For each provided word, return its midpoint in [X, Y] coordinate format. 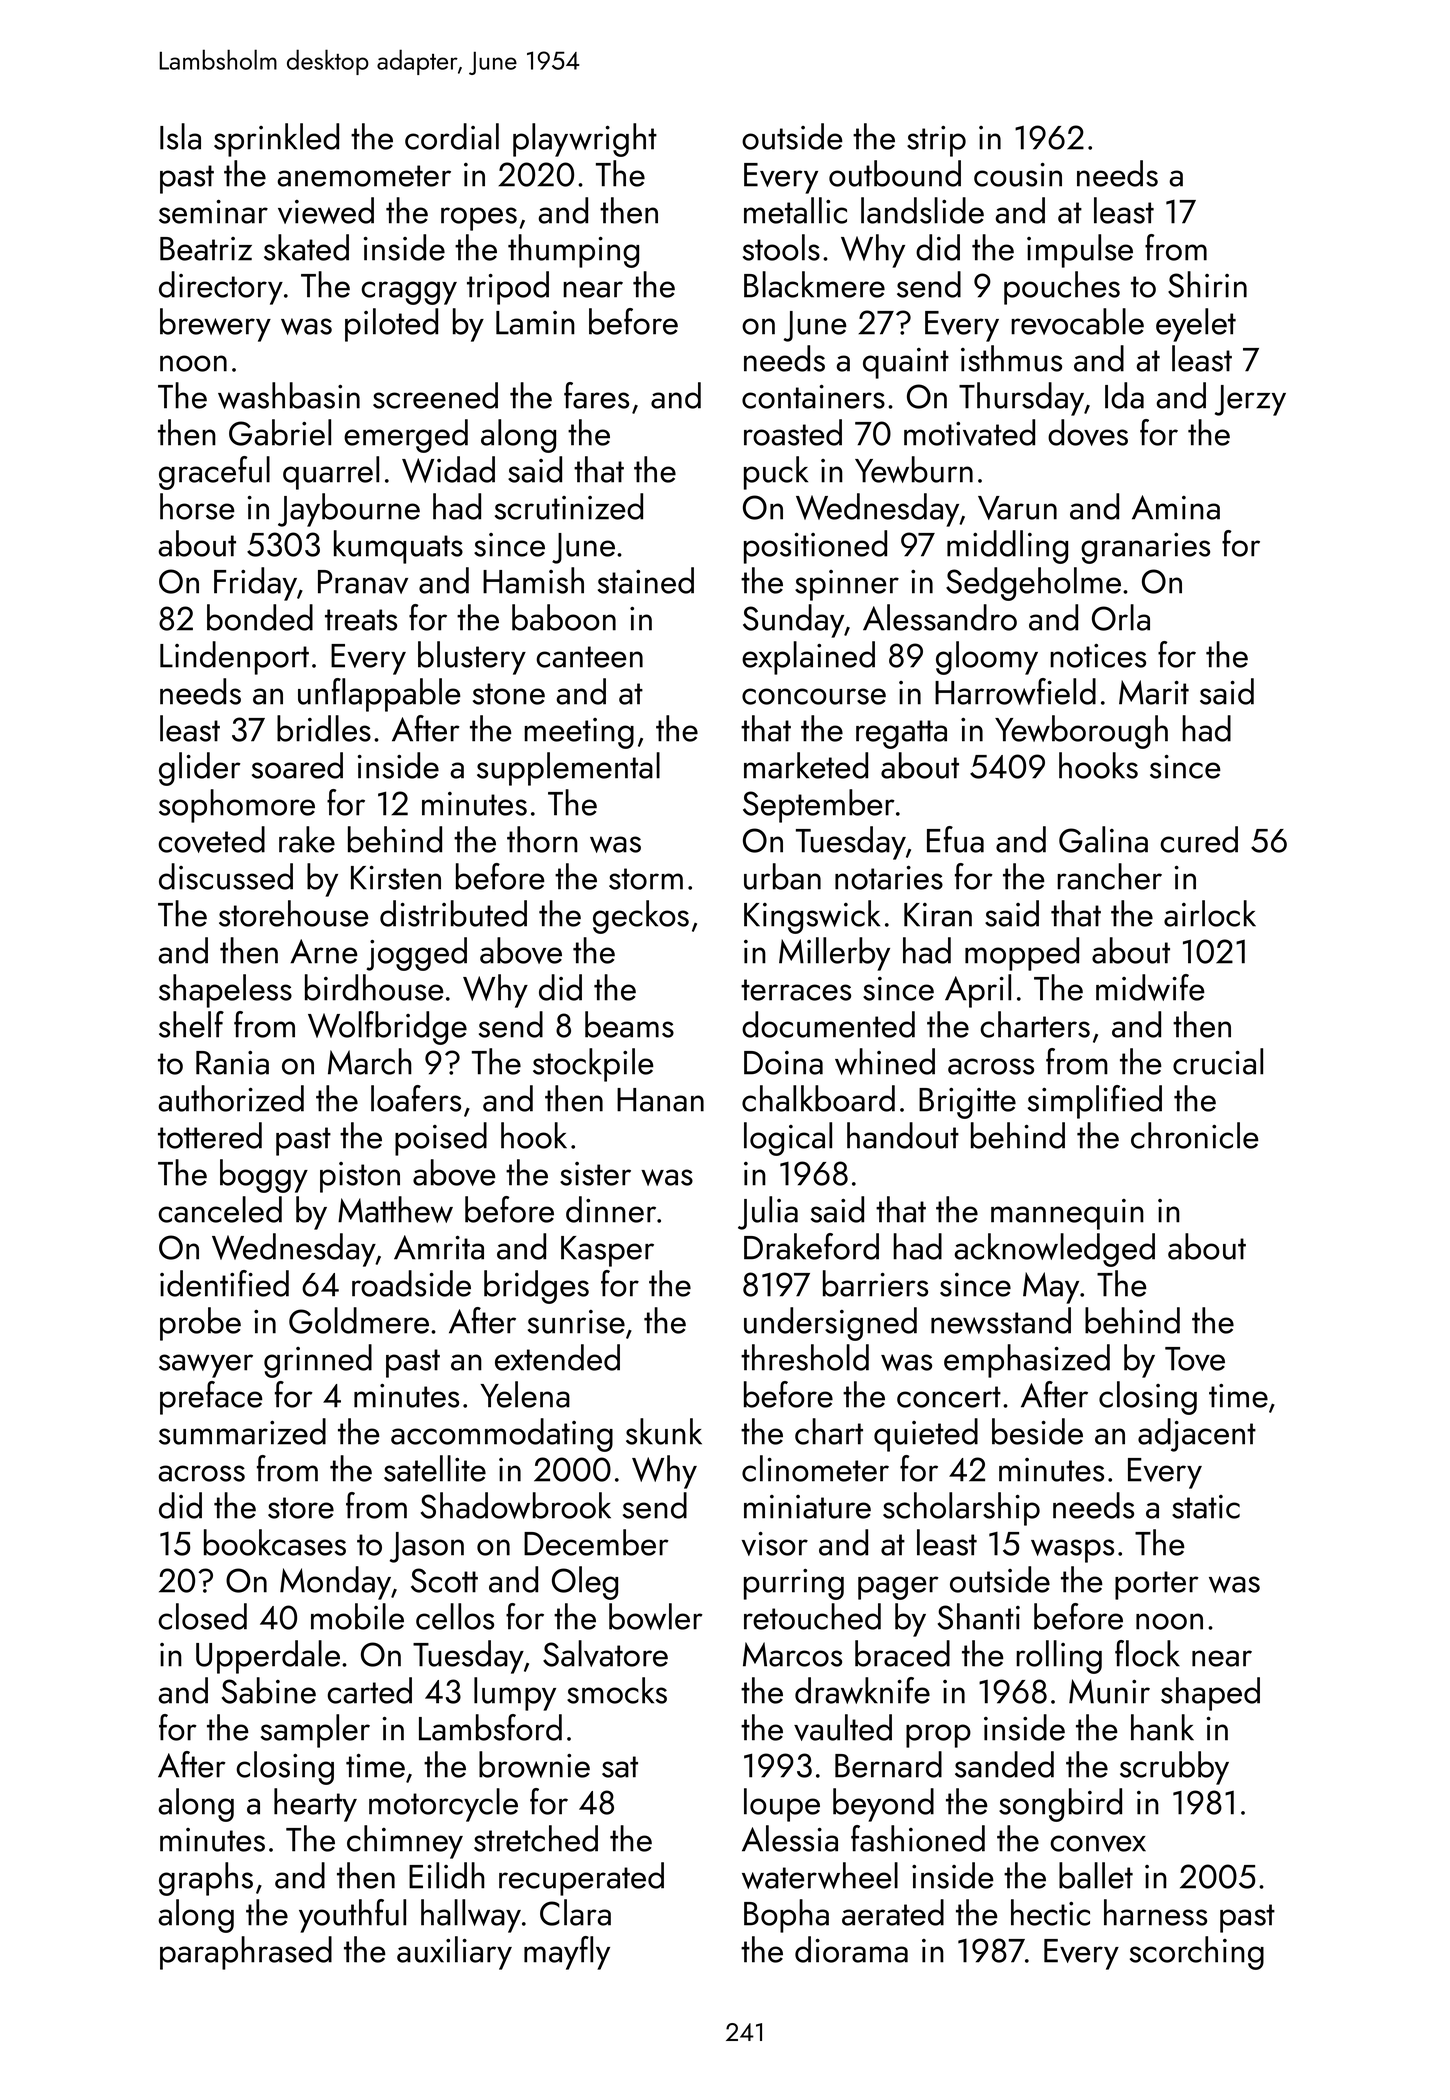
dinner [611, 1209]
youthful [352, 1916]
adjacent [1197, 1435]
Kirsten [396, 878]
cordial [452, 136]
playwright [585, 140]
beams [629, 1024]
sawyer [206, 1366]
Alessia [790, 1838]
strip [936, 141]
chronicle [1195, 1135]
